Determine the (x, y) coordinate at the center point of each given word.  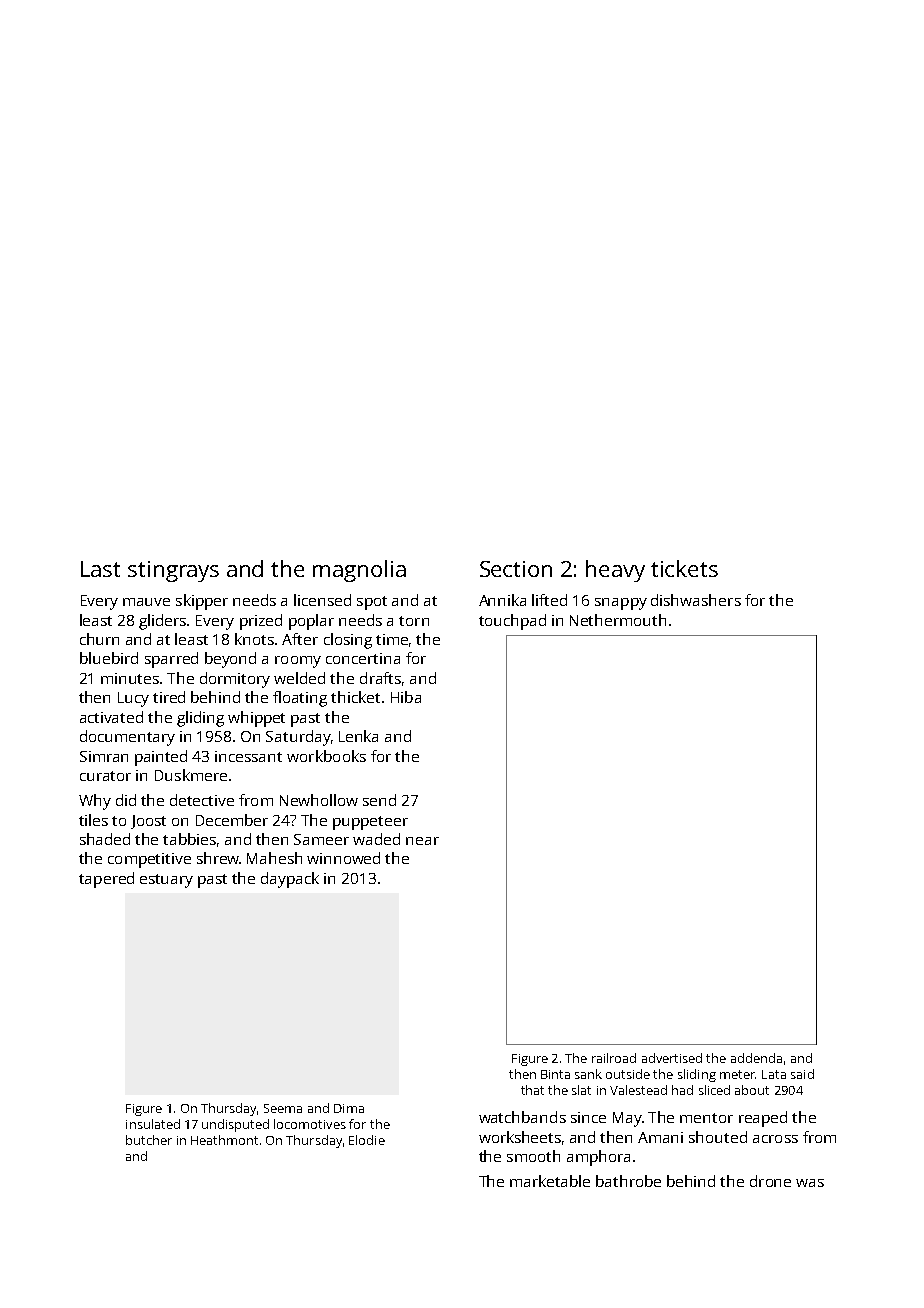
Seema (283, 1108)
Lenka (358, 736)
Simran (104, 756)
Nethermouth (618, 620)
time (392, 639)
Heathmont (224, 1140)
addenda (756, 1058)
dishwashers (696, 600)
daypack (290, 880)
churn (99, 639)
